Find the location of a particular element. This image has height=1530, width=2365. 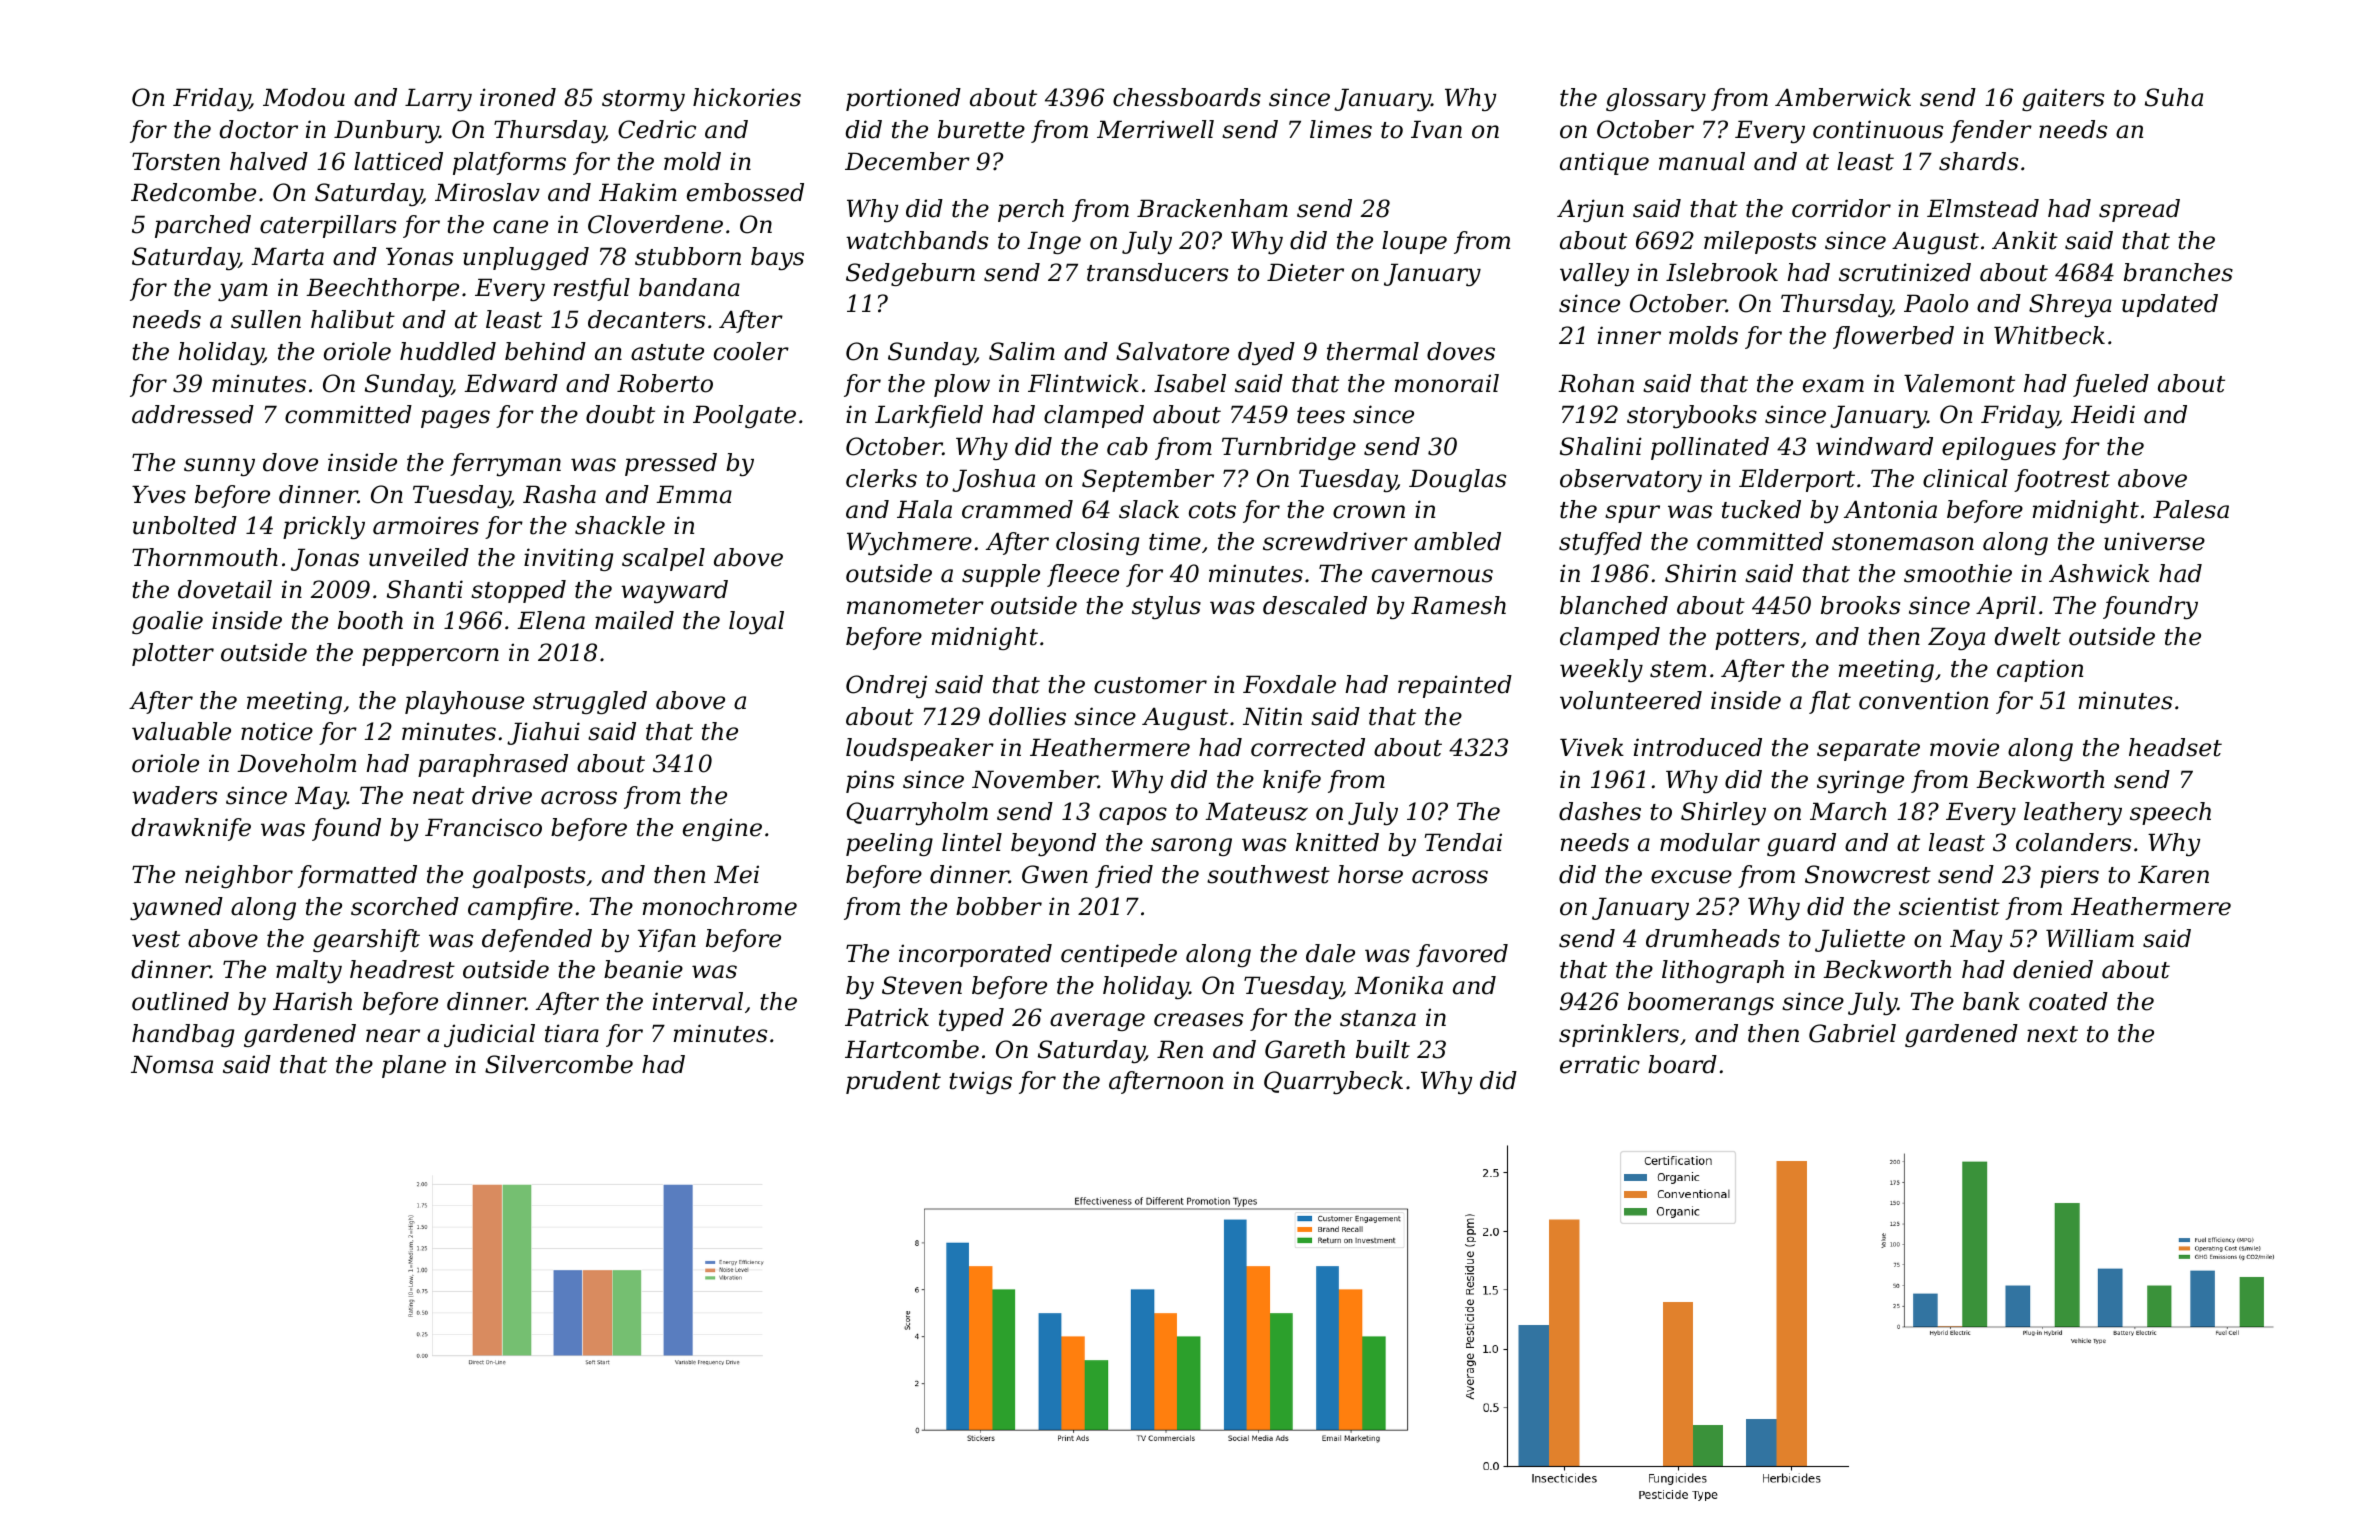

flowerbed is located at coordinates (1893, 337).
